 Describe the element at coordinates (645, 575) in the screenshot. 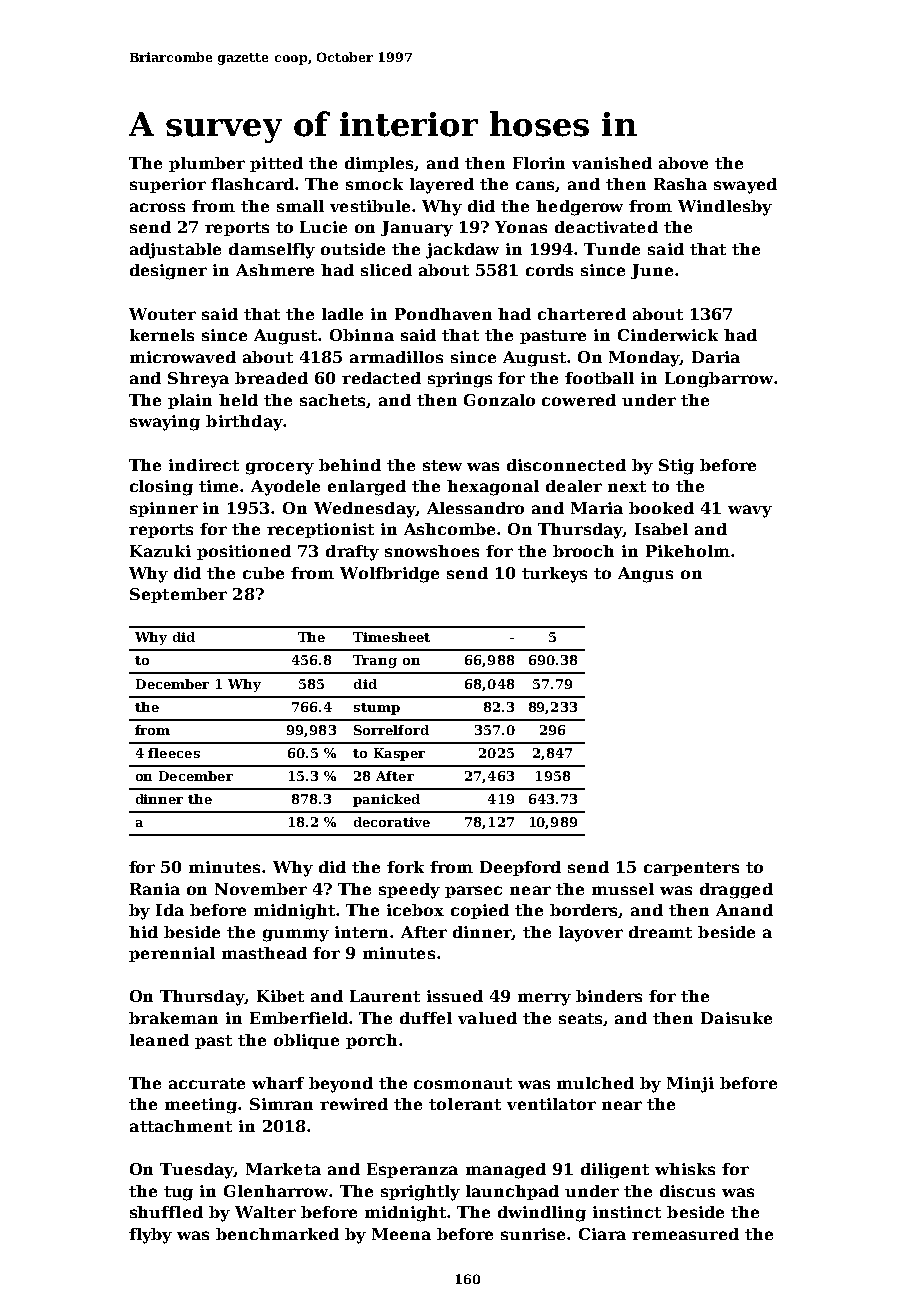

I see `Angus` at that location.
